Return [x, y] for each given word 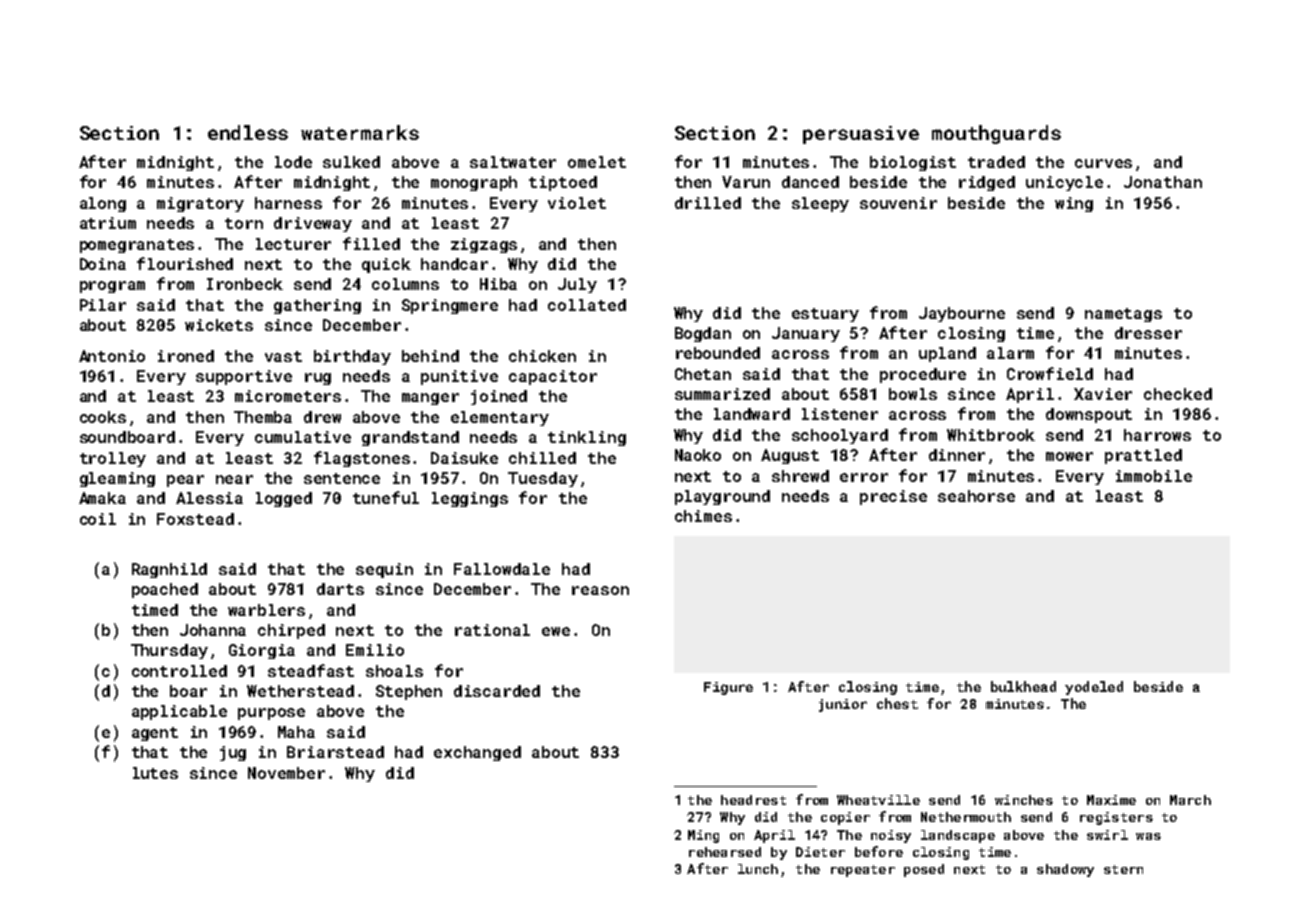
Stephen [409, 692]
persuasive [861, 135]
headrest [753, 800]
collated [587, 305]
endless [248, 132]
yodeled [1094, 688]
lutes [155, 773]
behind [430, 356]
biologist [913, 163]
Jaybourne [962, 314]
